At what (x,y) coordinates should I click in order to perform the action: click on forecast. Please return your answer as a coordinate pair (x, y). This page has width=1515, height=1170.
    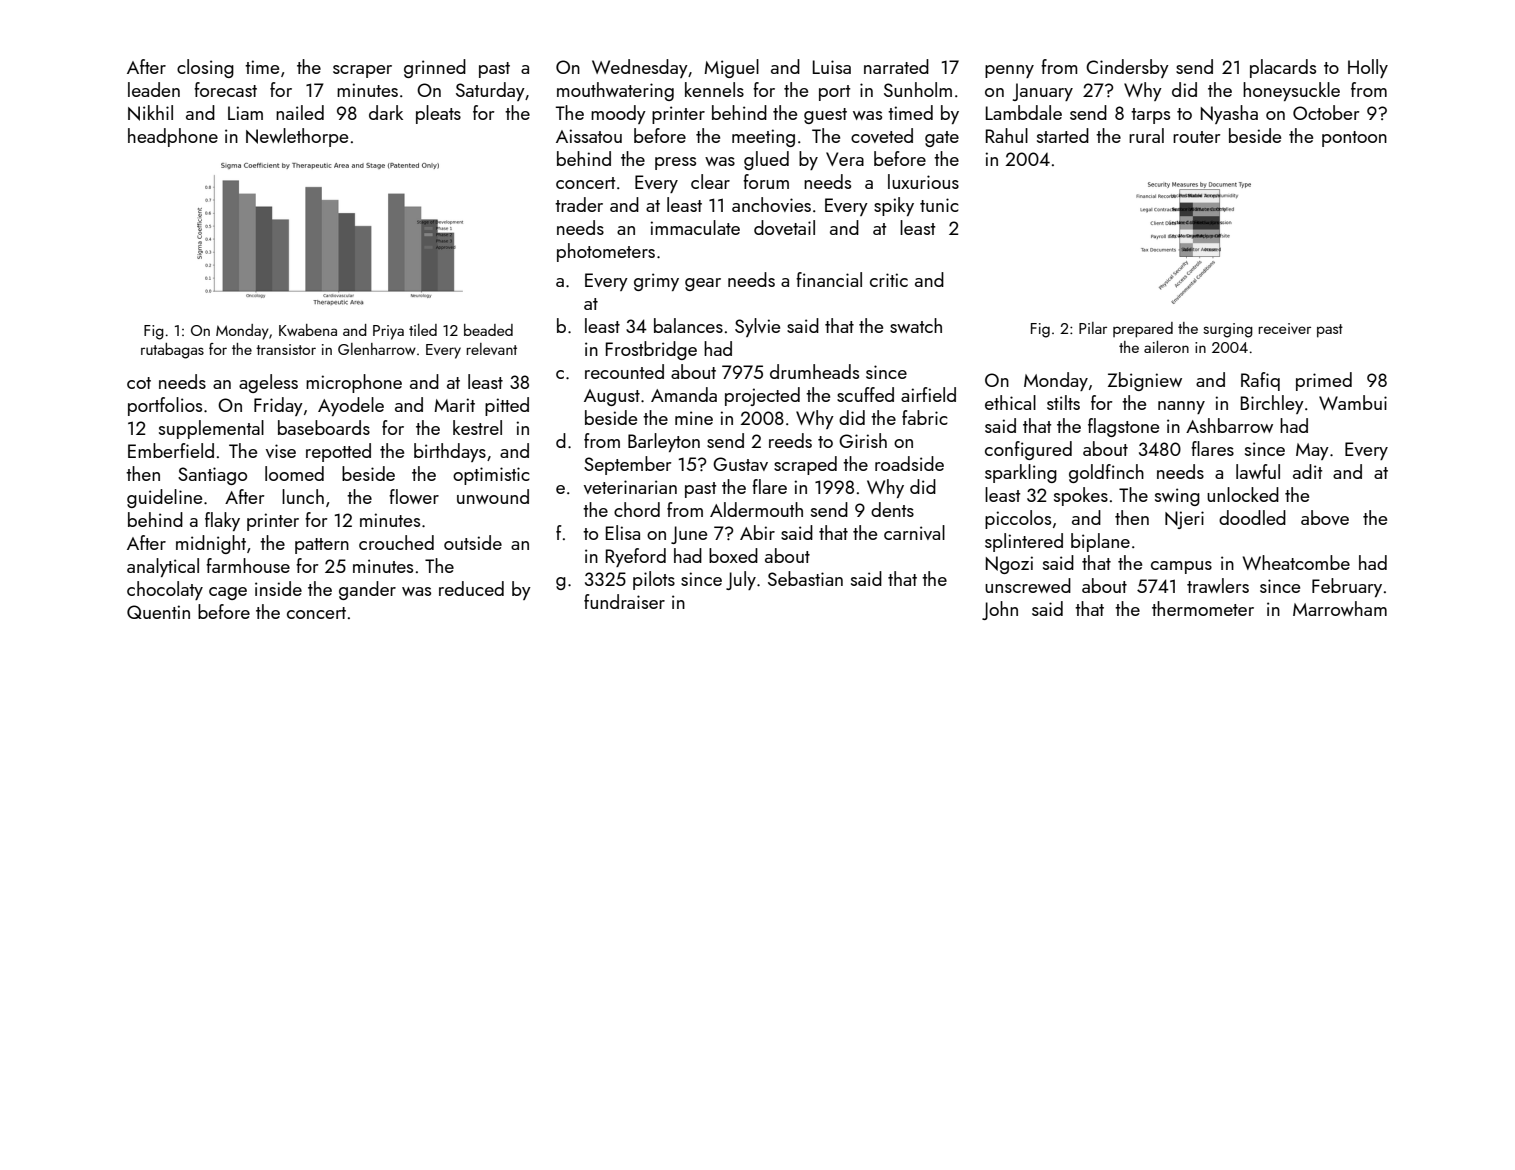
    Looking at the image, I should click on (225, 89).
